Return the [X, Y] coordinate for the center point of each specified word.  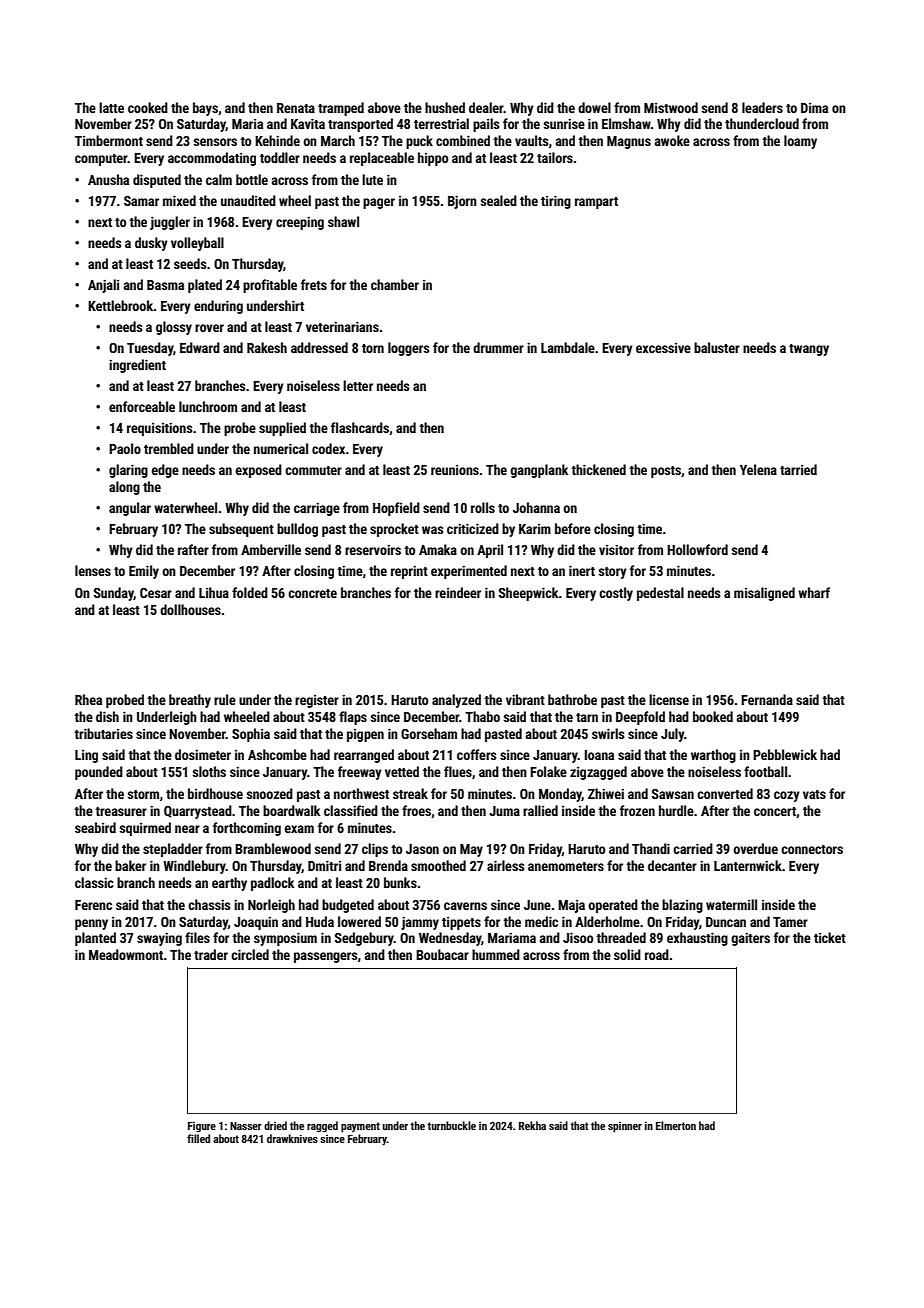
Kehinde [277, 140]
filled [198, 1138]
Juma [504, 811]
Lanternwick [748, 865]
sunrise [564, 123]
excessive [663, 348]
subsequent [241, 530]
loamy [800, 142]
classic [94, 882]
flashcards [360, 427]
